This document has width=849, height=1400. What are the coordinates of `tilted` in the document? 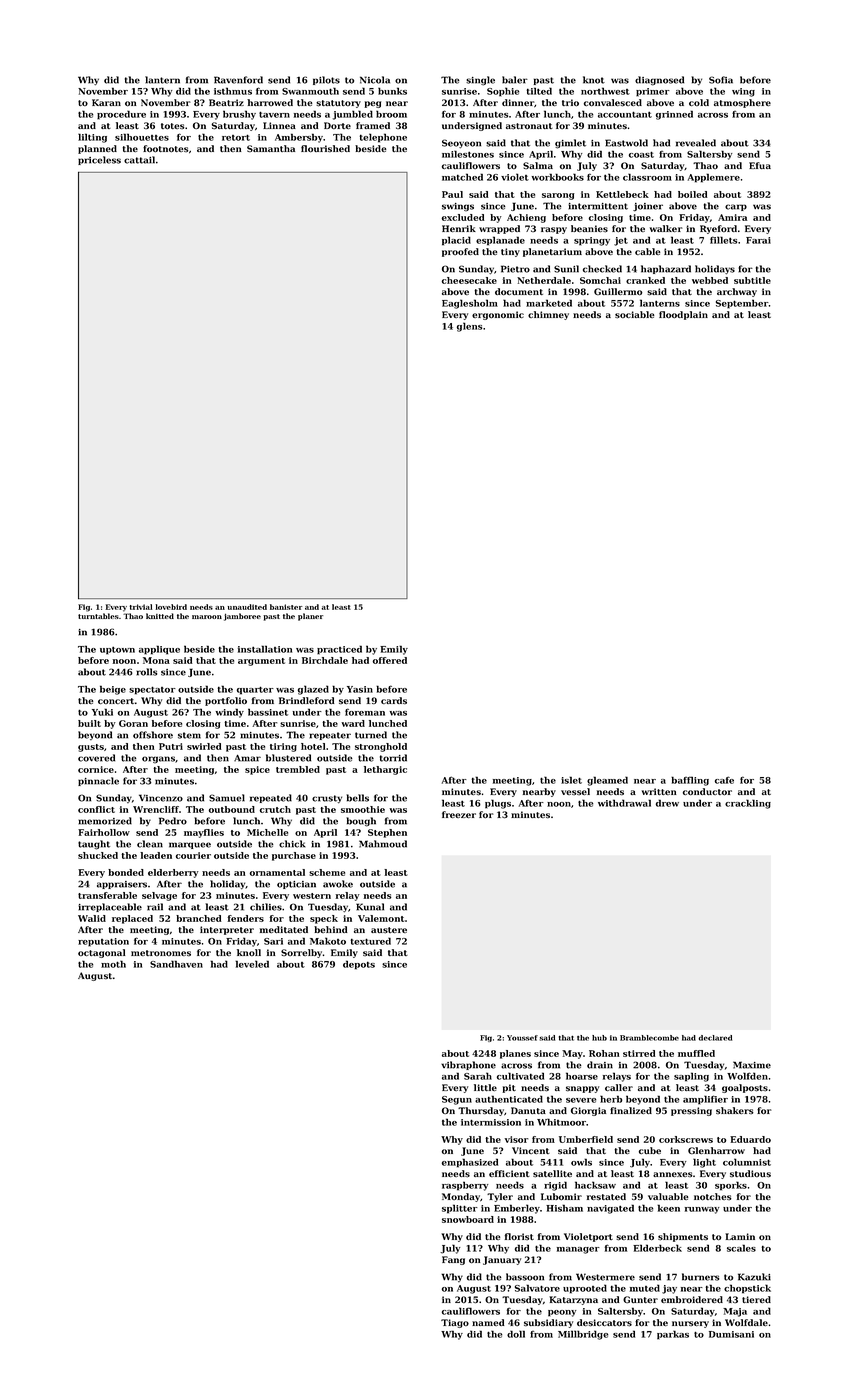 It's located at (539, 91).
